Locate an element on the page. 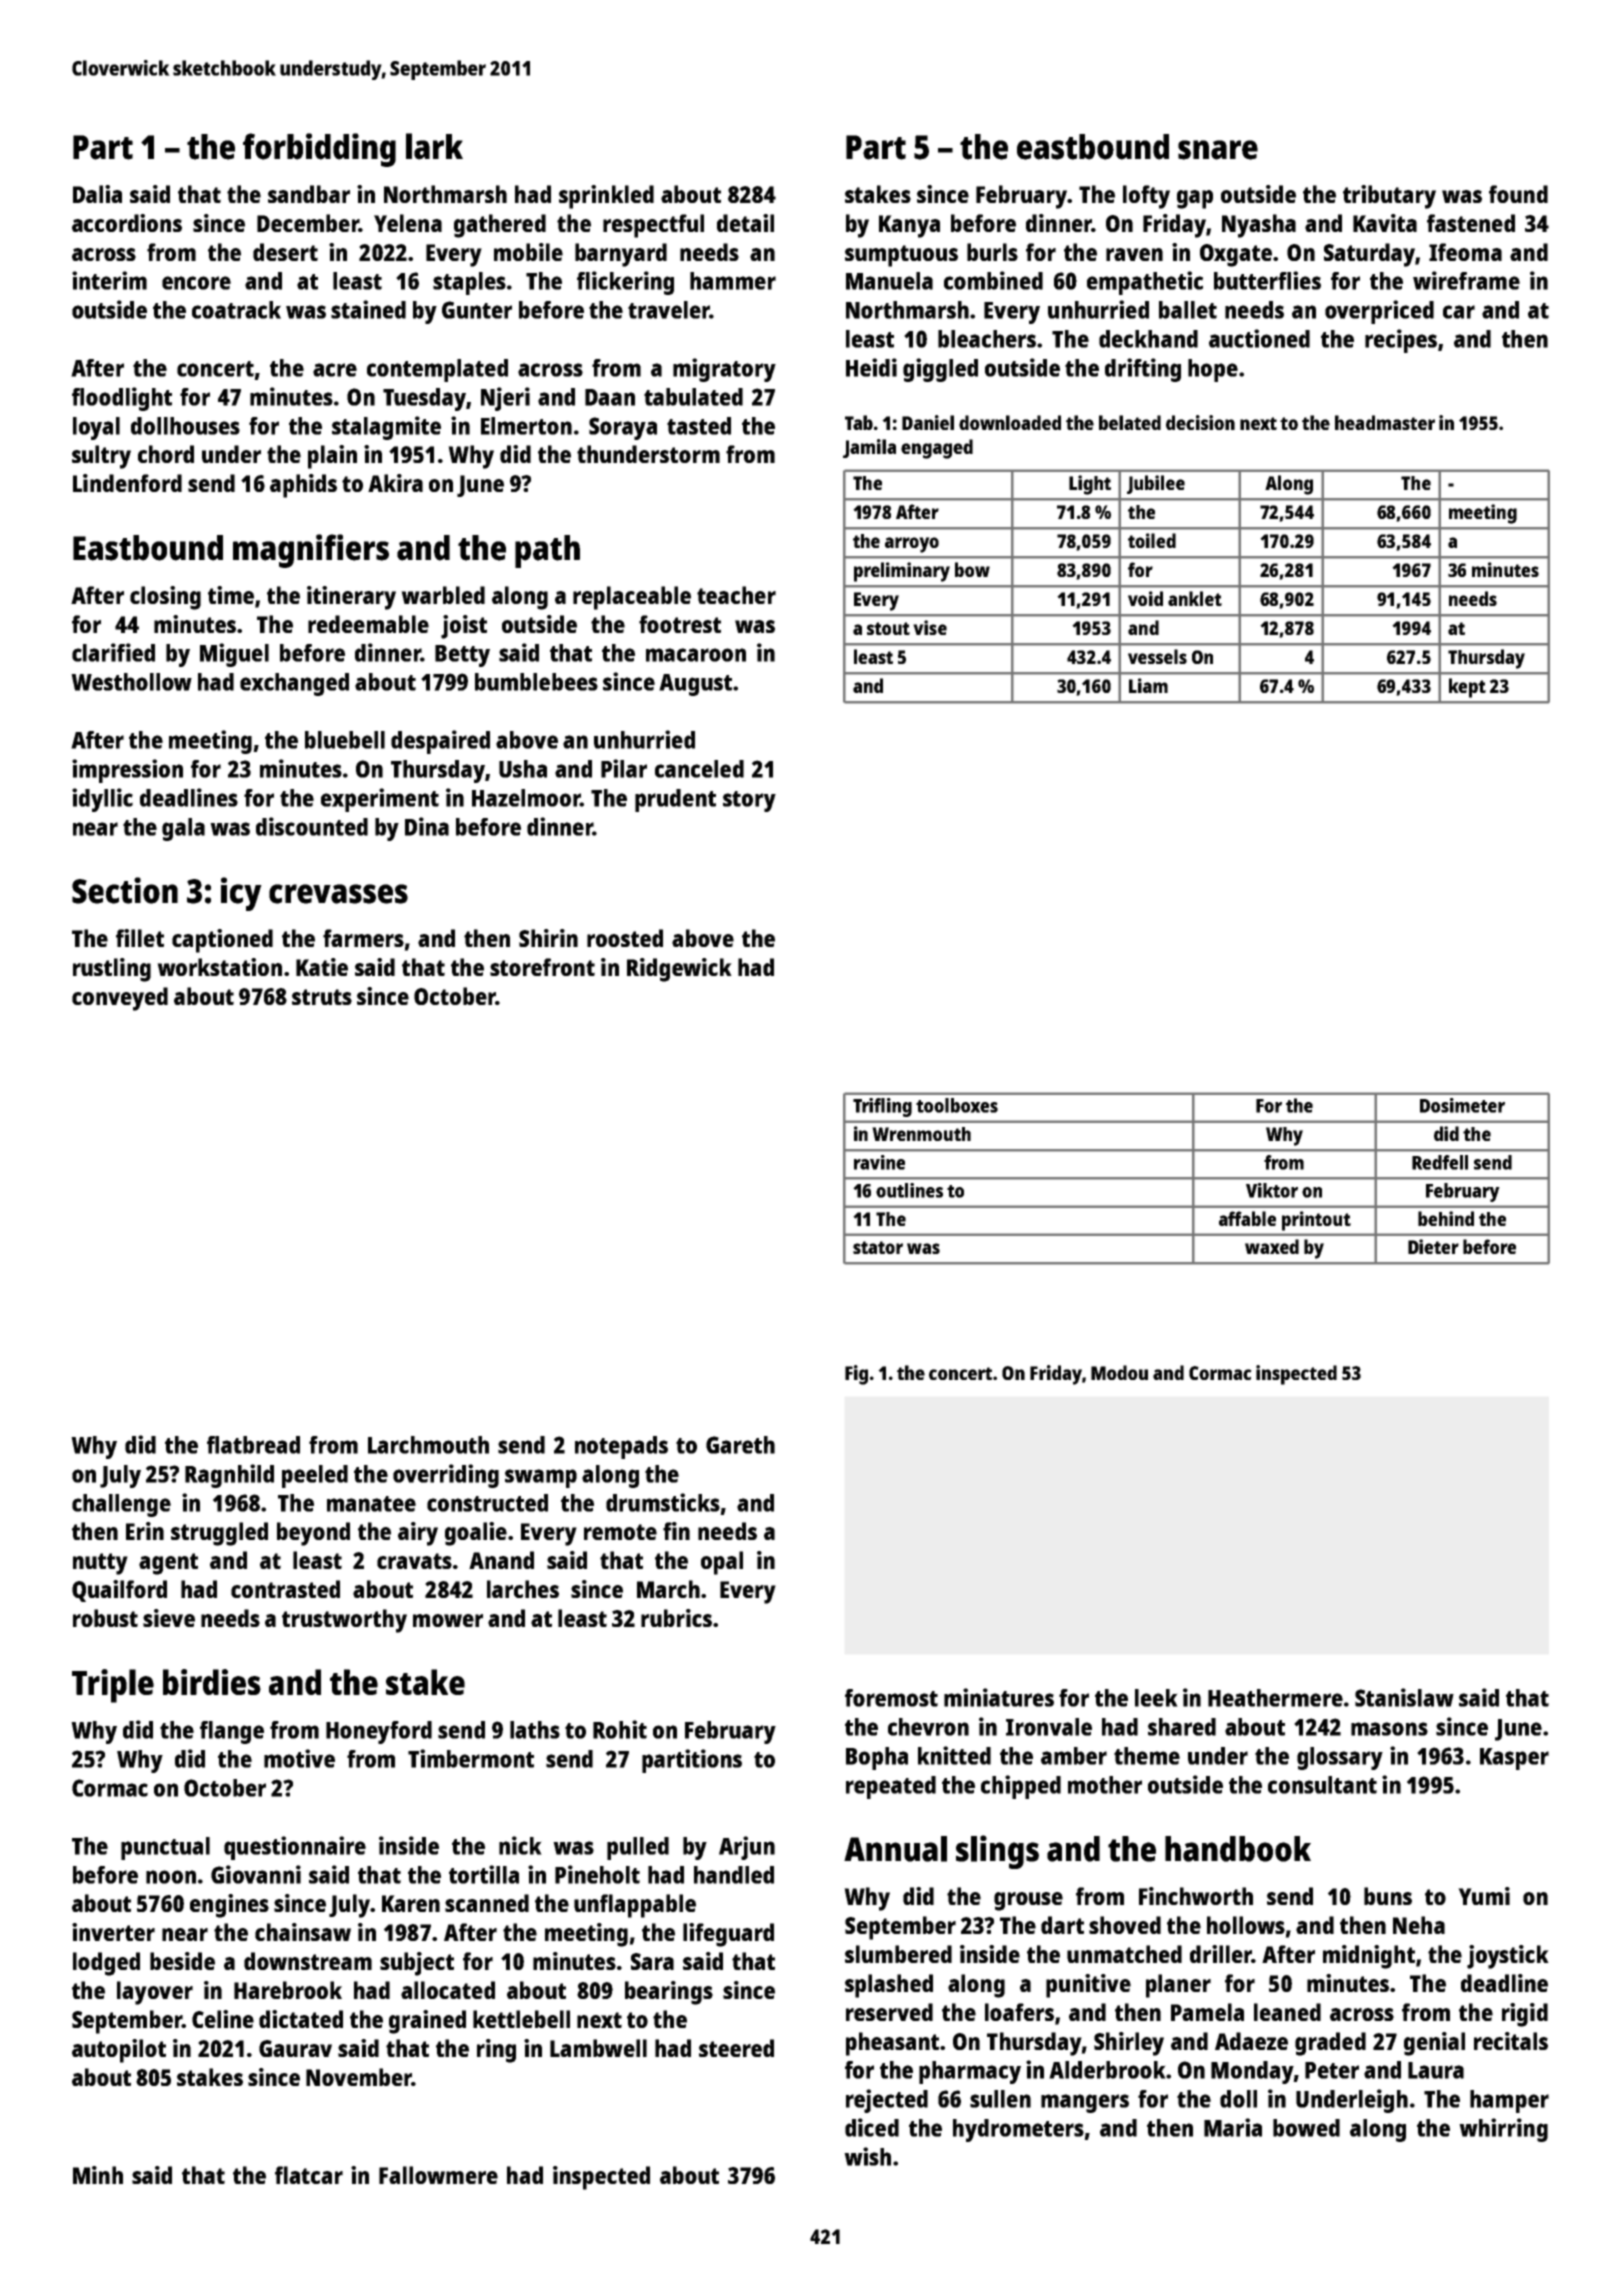  burls is located at coordinates (992, 252).
